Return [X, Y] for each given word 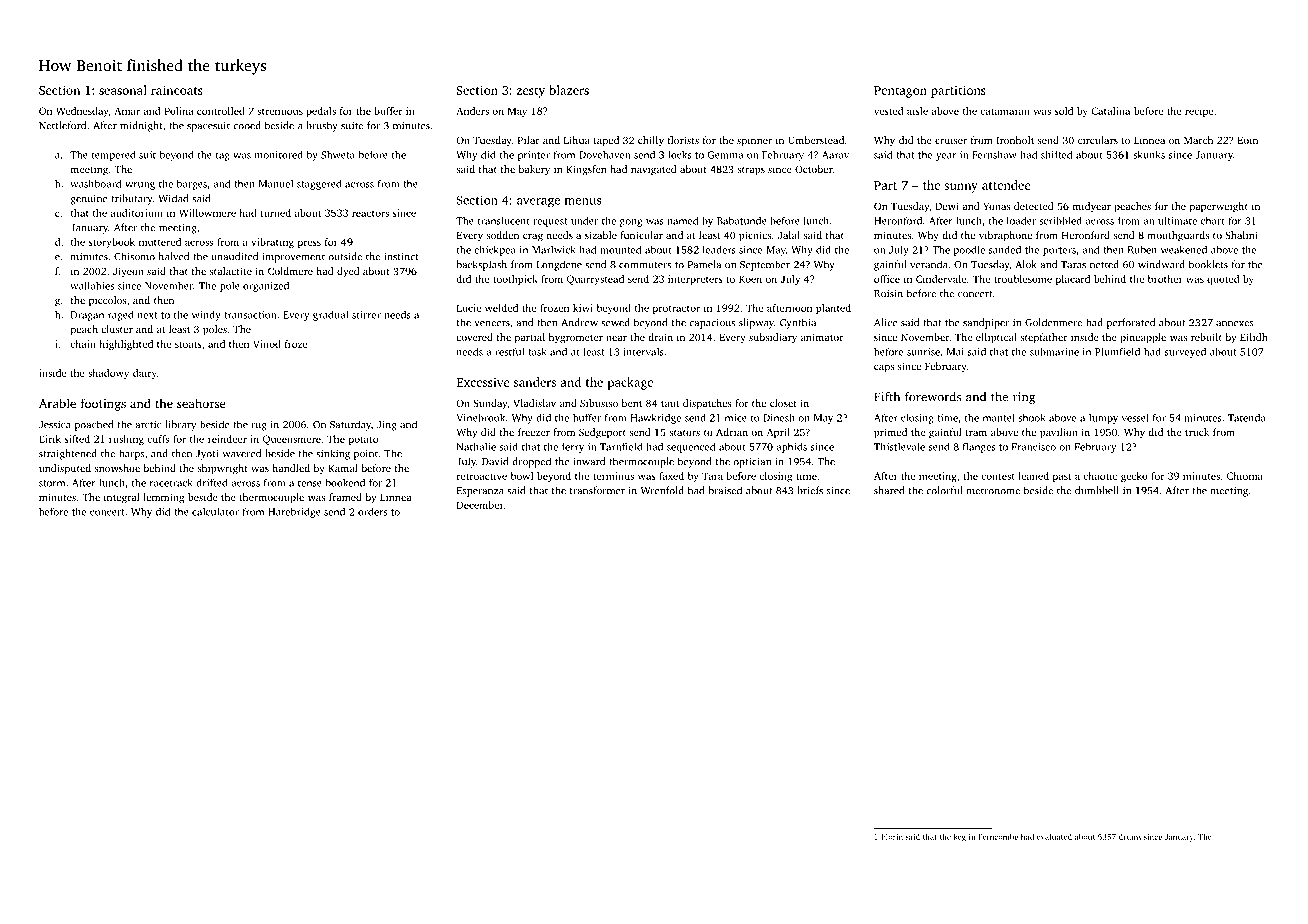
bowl [522, 476]
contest [998, 476]
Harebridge [294, 513]
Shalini [1241, 235]
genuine [89, 200]
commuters [645, 265]
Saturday [350, 425]
